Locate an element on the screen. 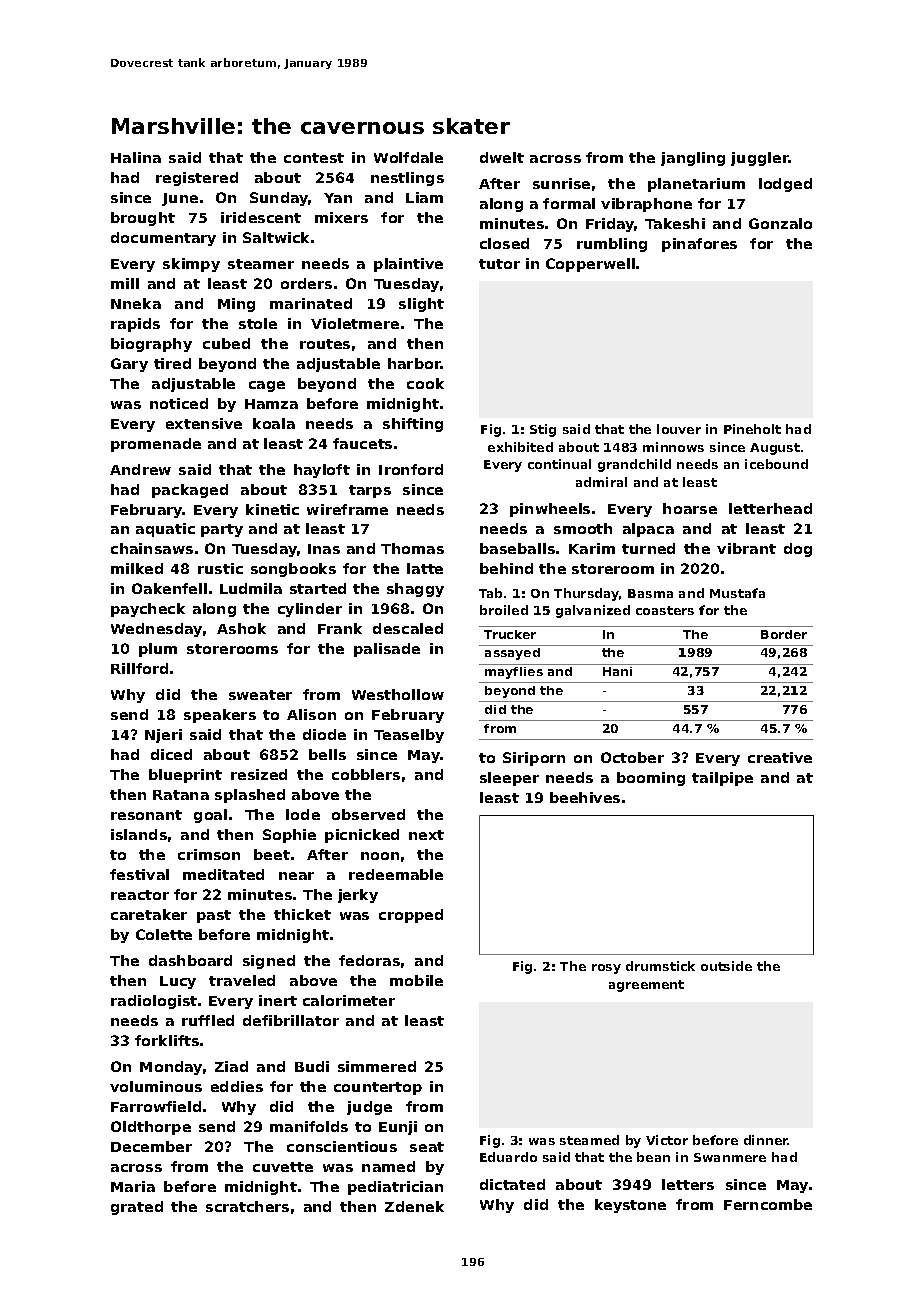 The width and height of the screenshot is (924, 1308). October is located at coordinates (632, 757).
